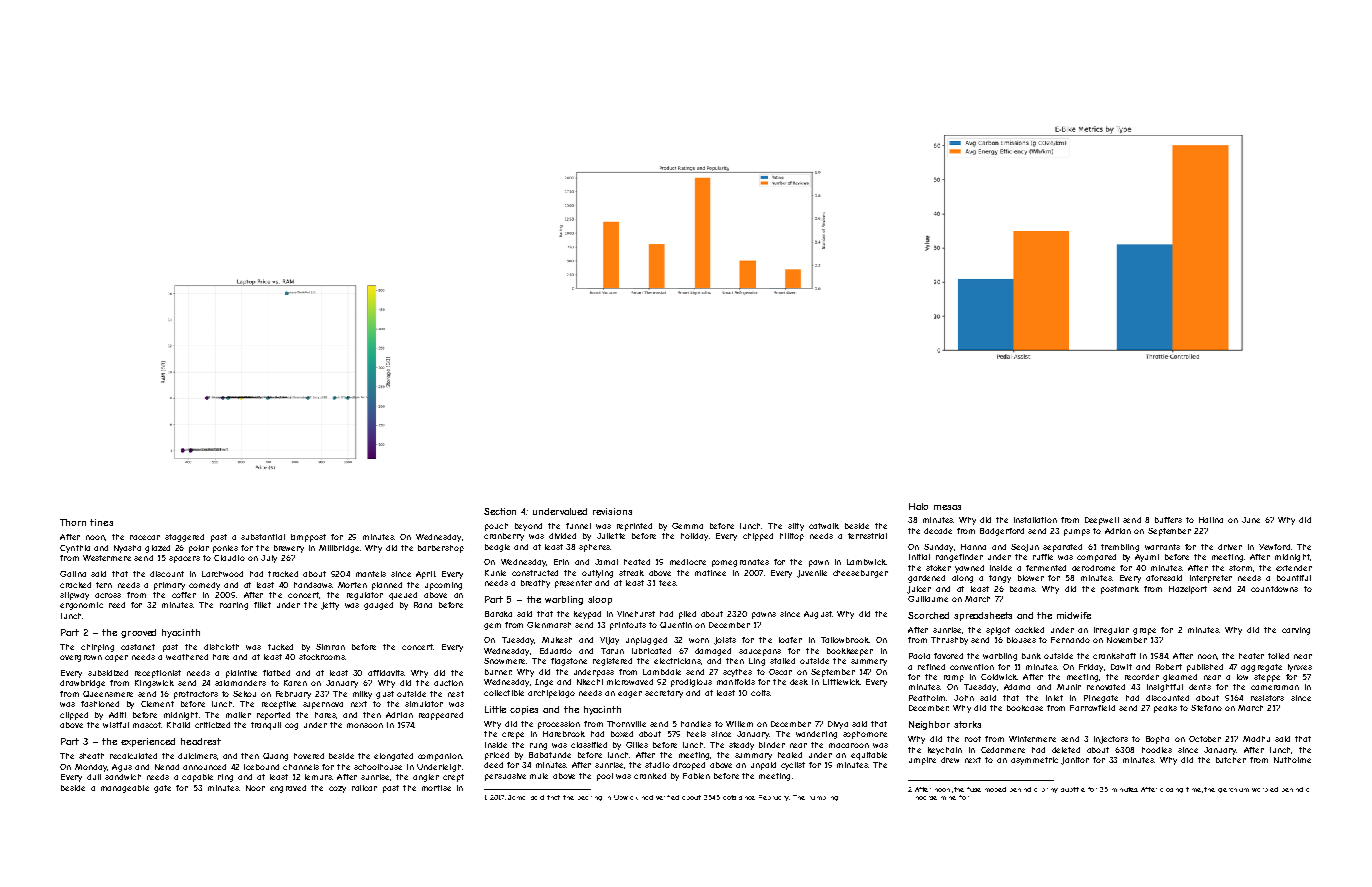  Describe the element at coordinates (696, 776) in the screenshot. I see `Fabien` at that location.
